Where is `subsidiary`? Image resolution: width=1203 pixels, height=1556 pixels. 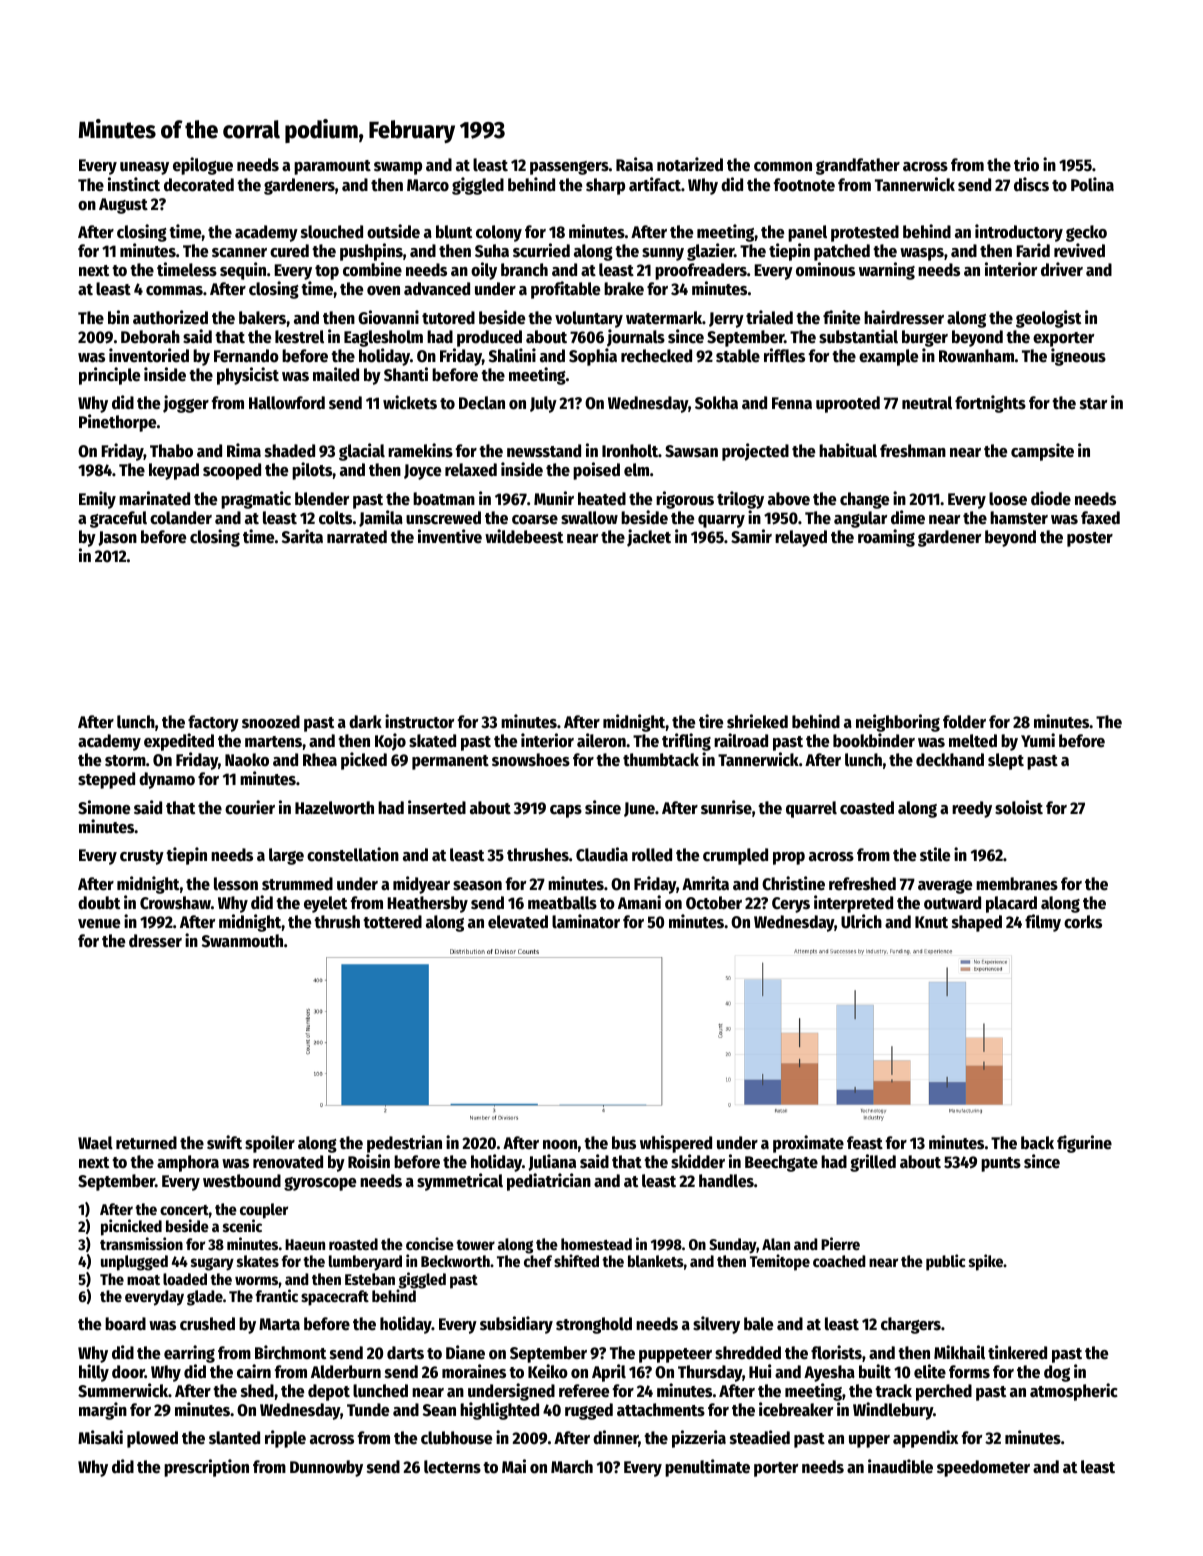 subsidiary is located at coordinates (516, 1325).
